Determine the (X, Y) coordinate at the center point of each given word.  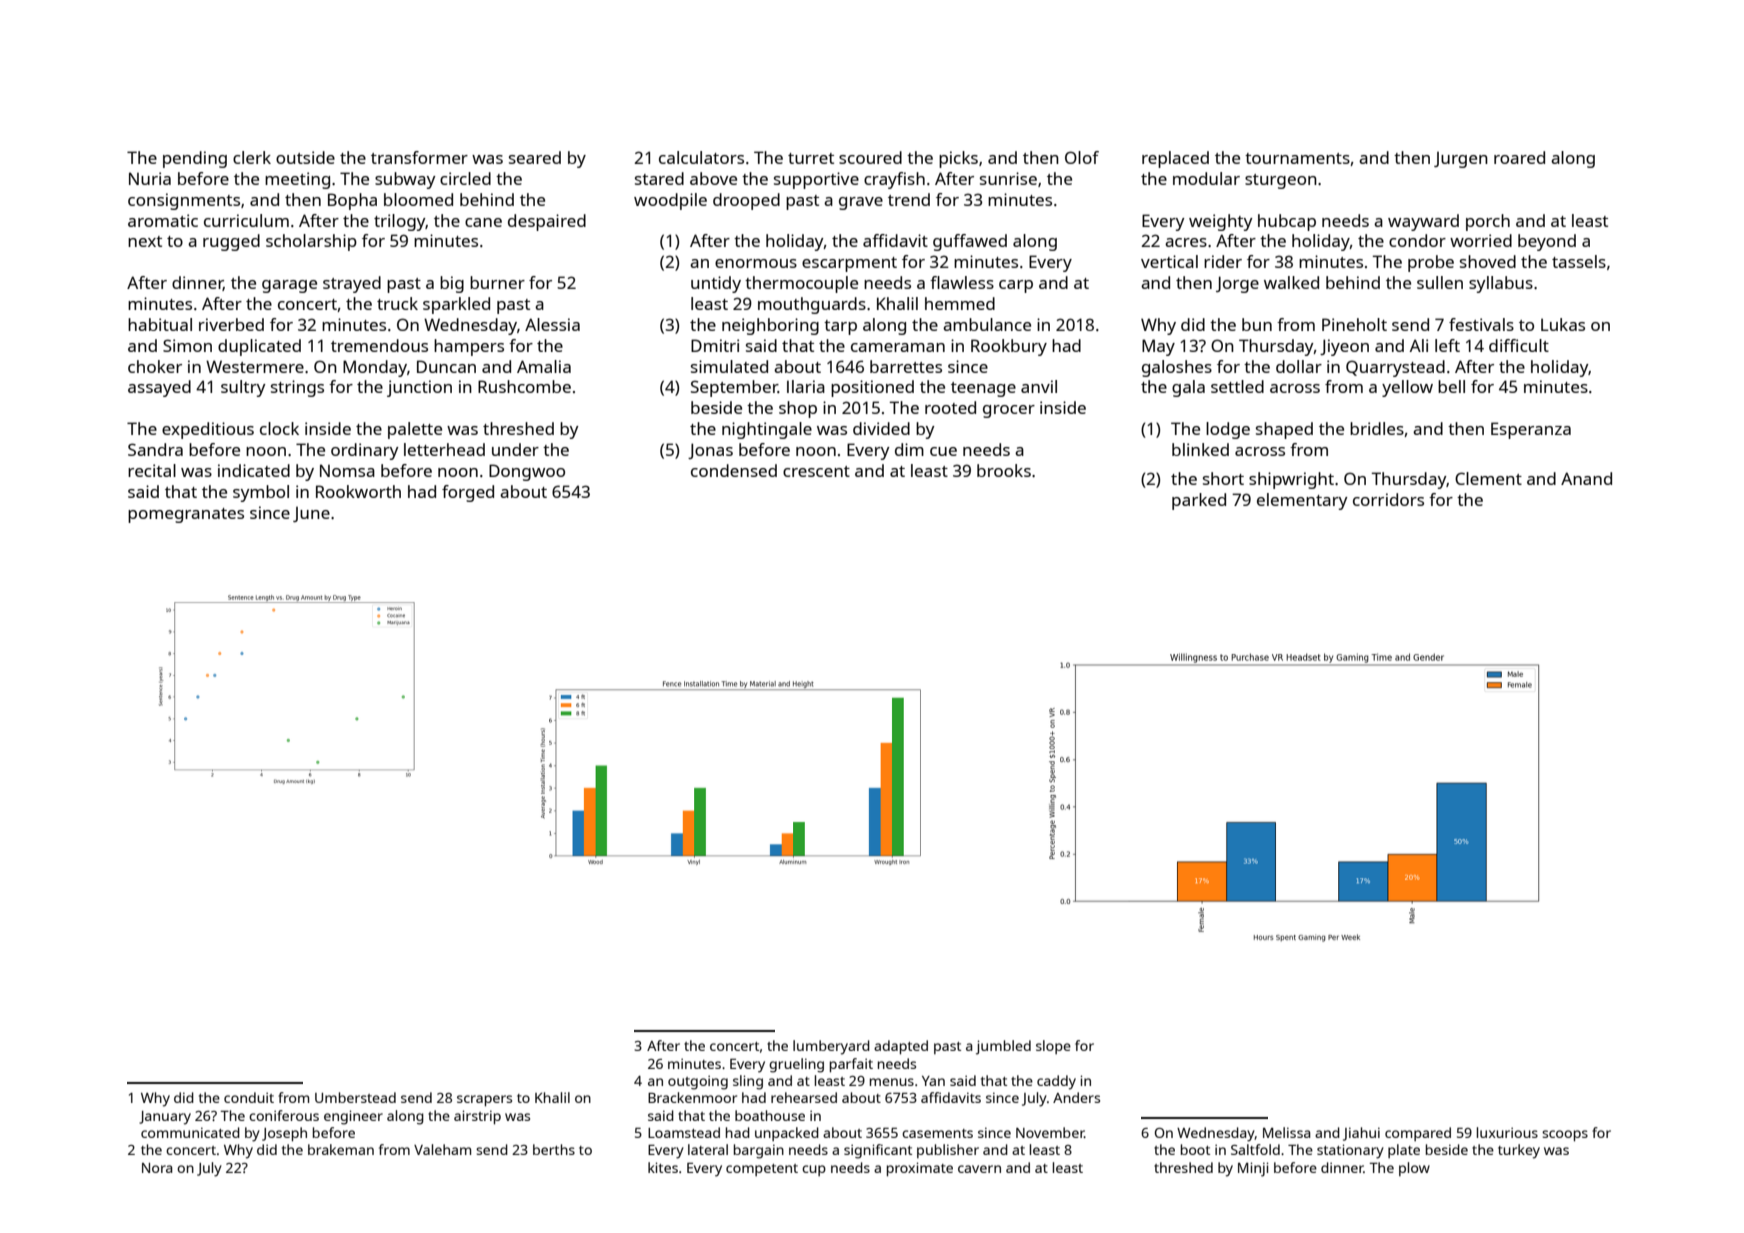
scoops (1565, 1136)
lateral (708, 1149)
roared (1519, 157)
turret (811, 158)
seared (535, 157)
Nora (157, 1168)
